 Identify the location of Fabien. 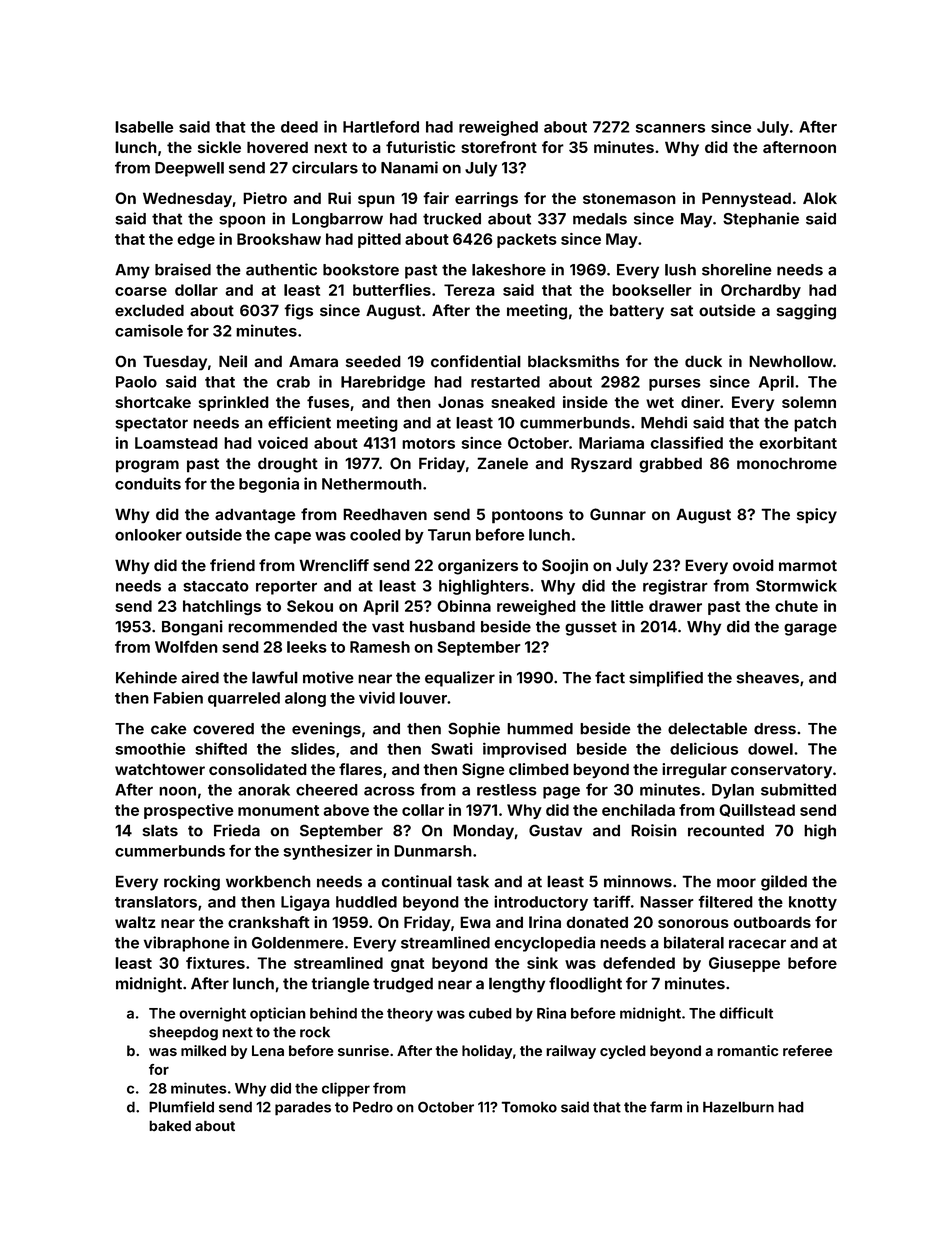
(178, 697).
